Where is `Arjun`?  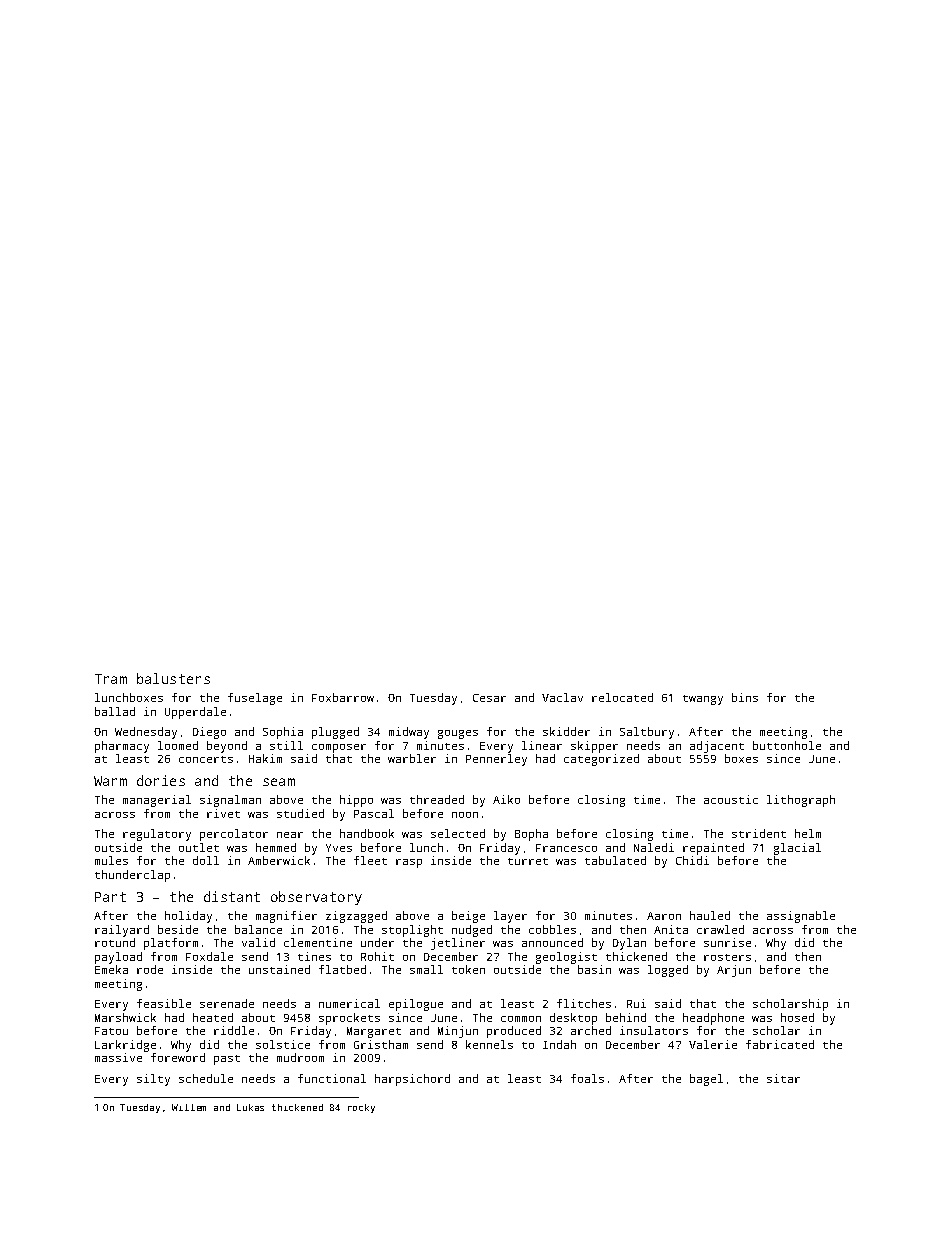
Arjun is located at coordinates (734, 971).
